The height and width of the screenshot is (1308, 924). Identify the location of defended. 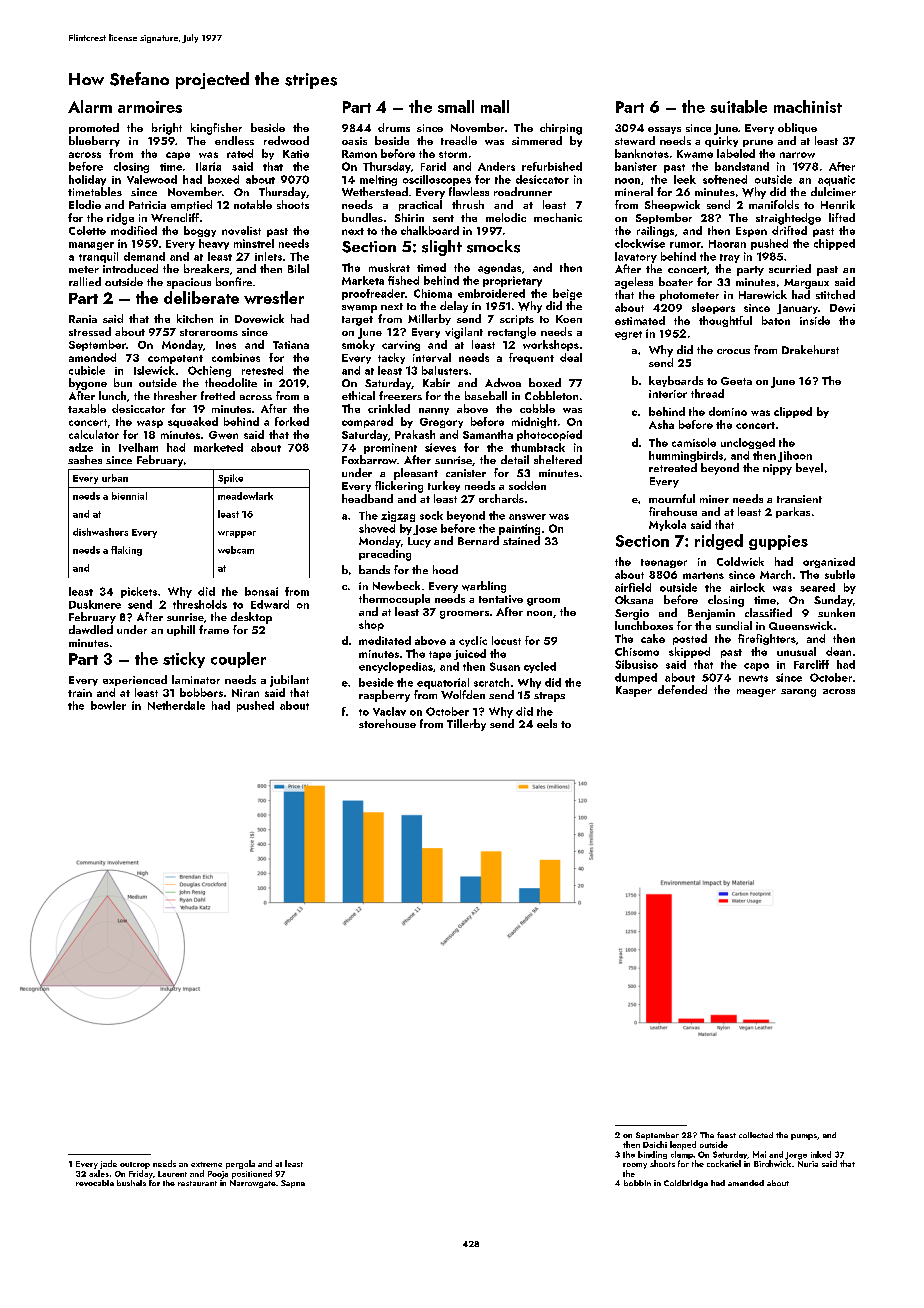
(682, 689).
